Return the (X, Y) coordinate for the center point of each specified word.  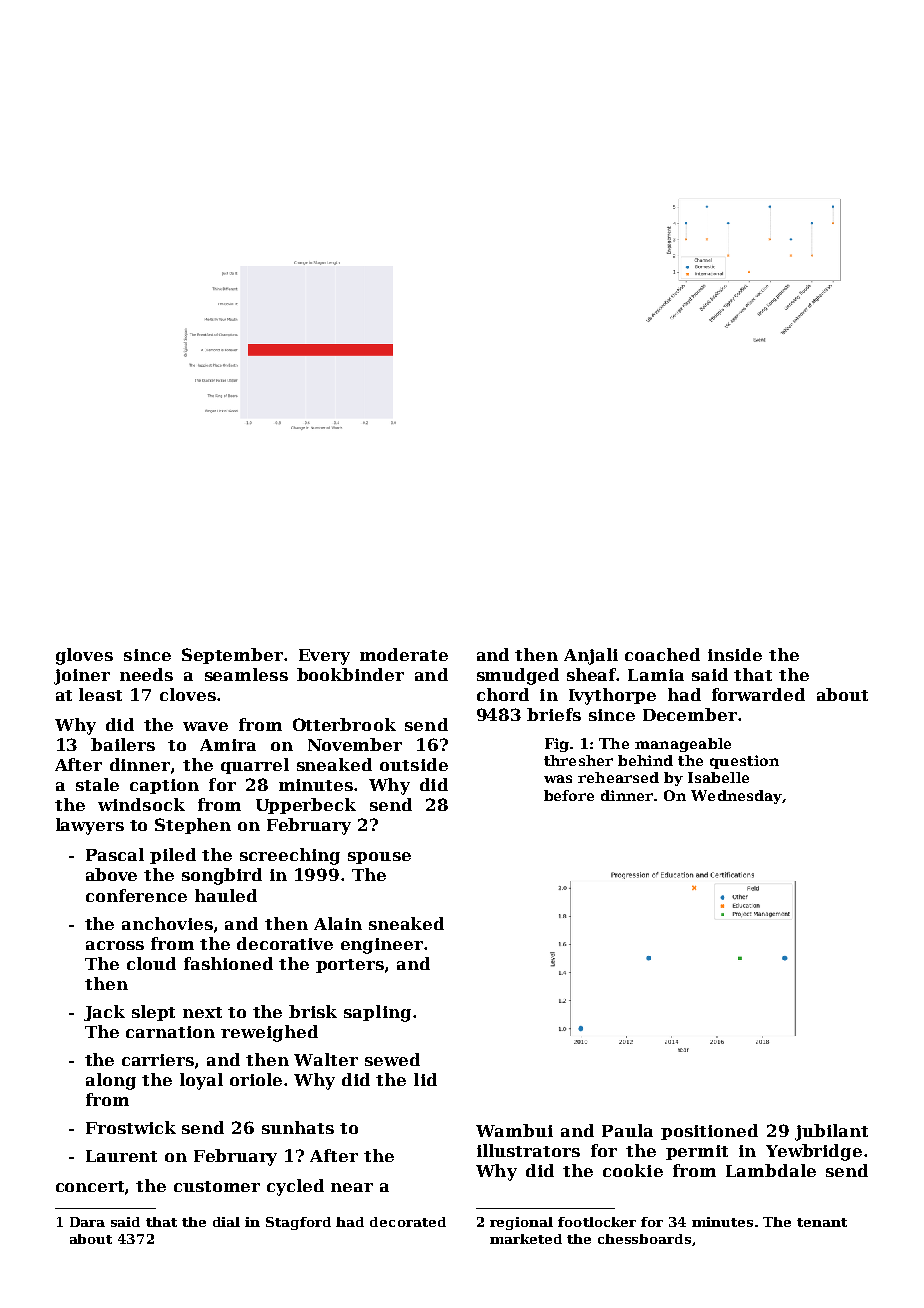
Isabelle (718, 777)
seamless (246, 674)
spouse (379, 858)
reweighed (269, 1033)
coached (662, 654)
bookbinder (350, 674)
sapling (377, 1013)
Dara (87, 1222)
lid (425, 1079)
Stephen (193, 826)
